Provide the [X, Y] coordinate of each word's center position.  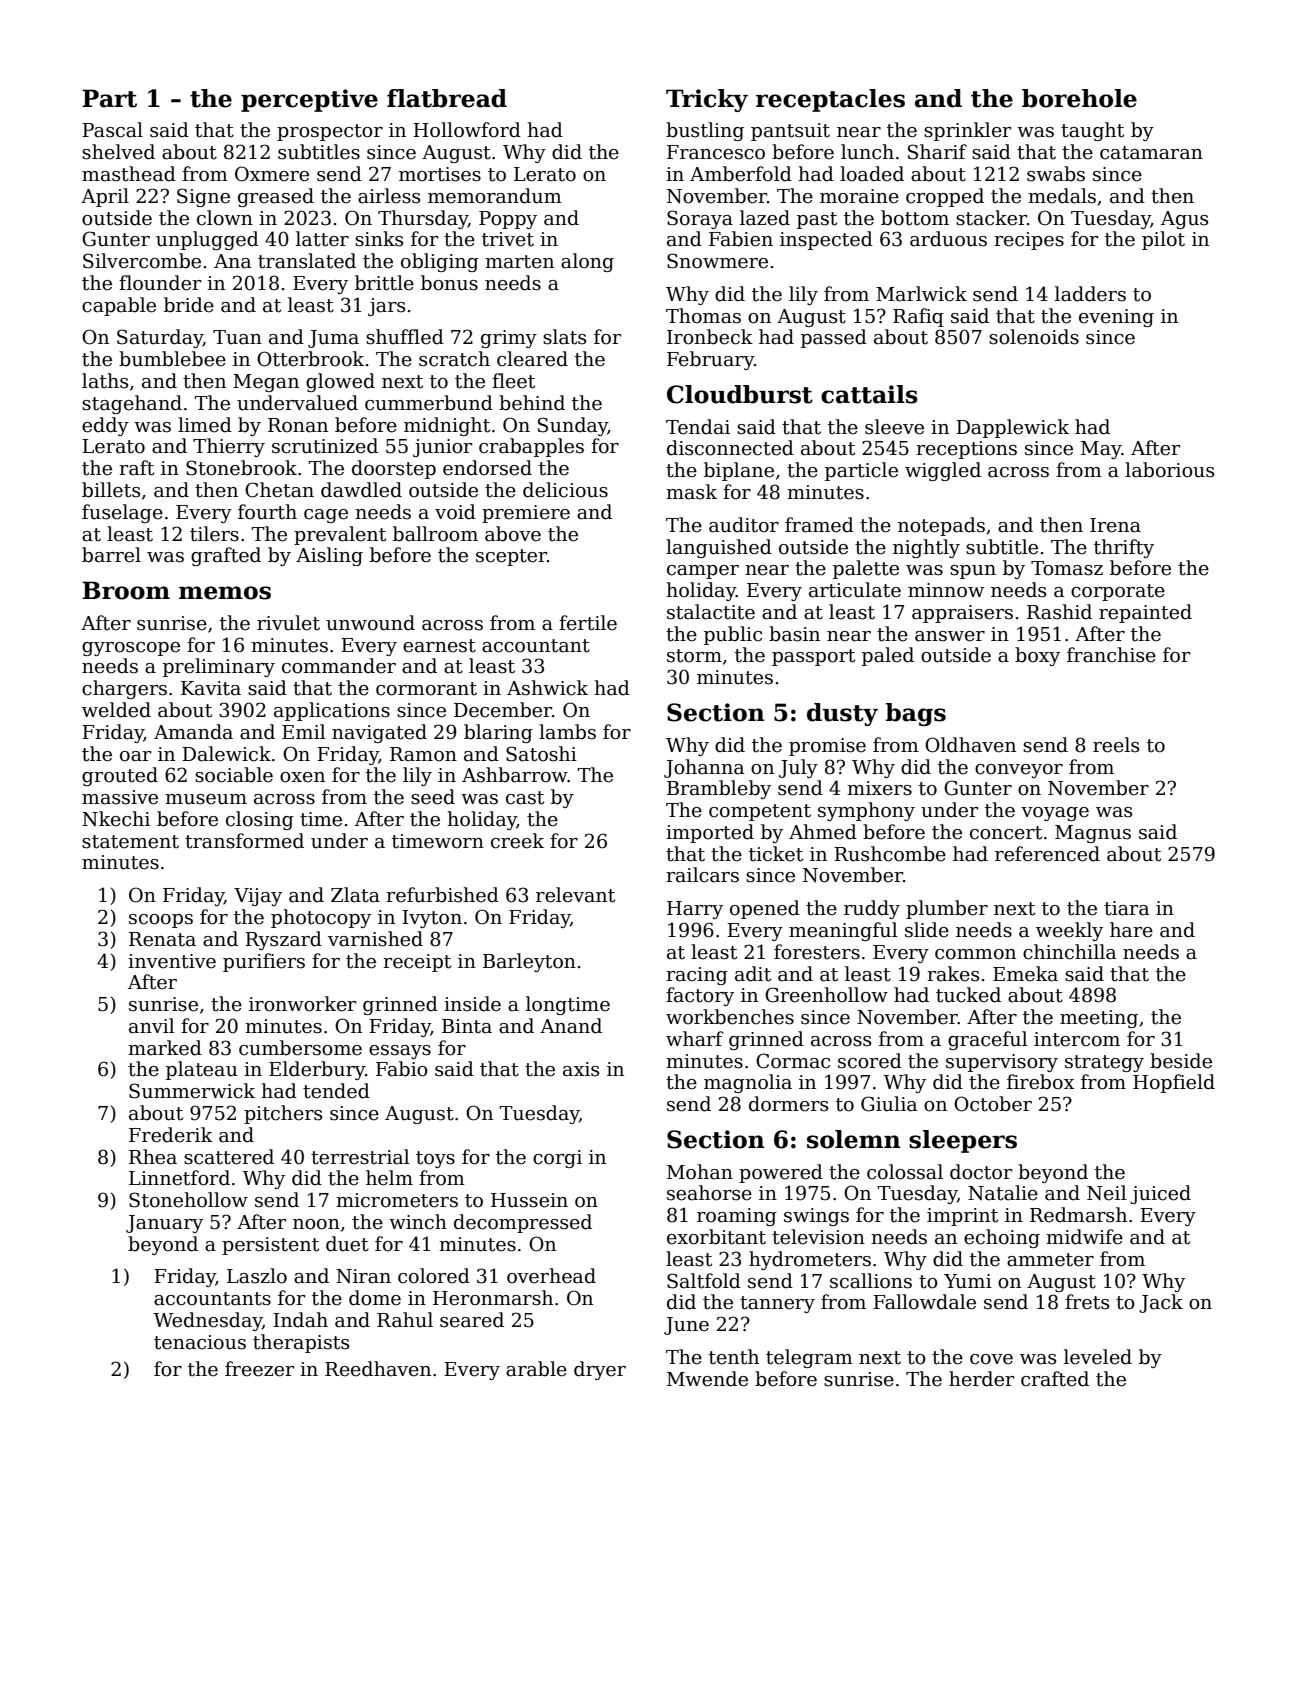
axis [581, 1069]
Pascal [112, 130]
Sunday [573, 426]
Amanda [193, 732]
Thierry [229, 447]
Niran [363, 1276]
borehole [1079, 98]
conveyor [1019, 771]
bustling [705, 131]
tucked [968, 995]
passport [813, 657]
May [1101, 450]
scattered [229, 1157]
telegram [809, 1358]
